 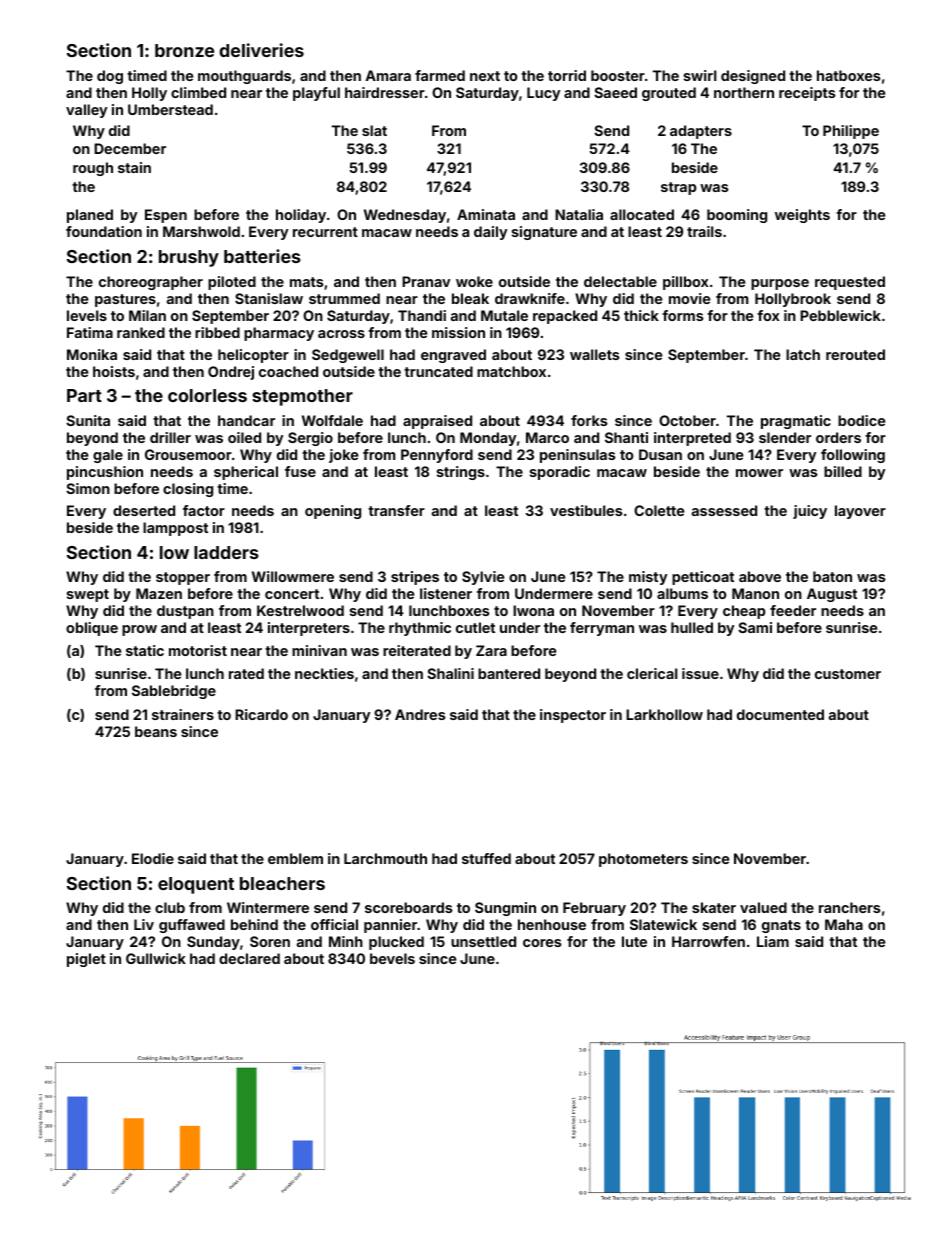 What do you see at coordinates (420, 714) in the page?
I see `Andres` at bounding box center [420, 714].
